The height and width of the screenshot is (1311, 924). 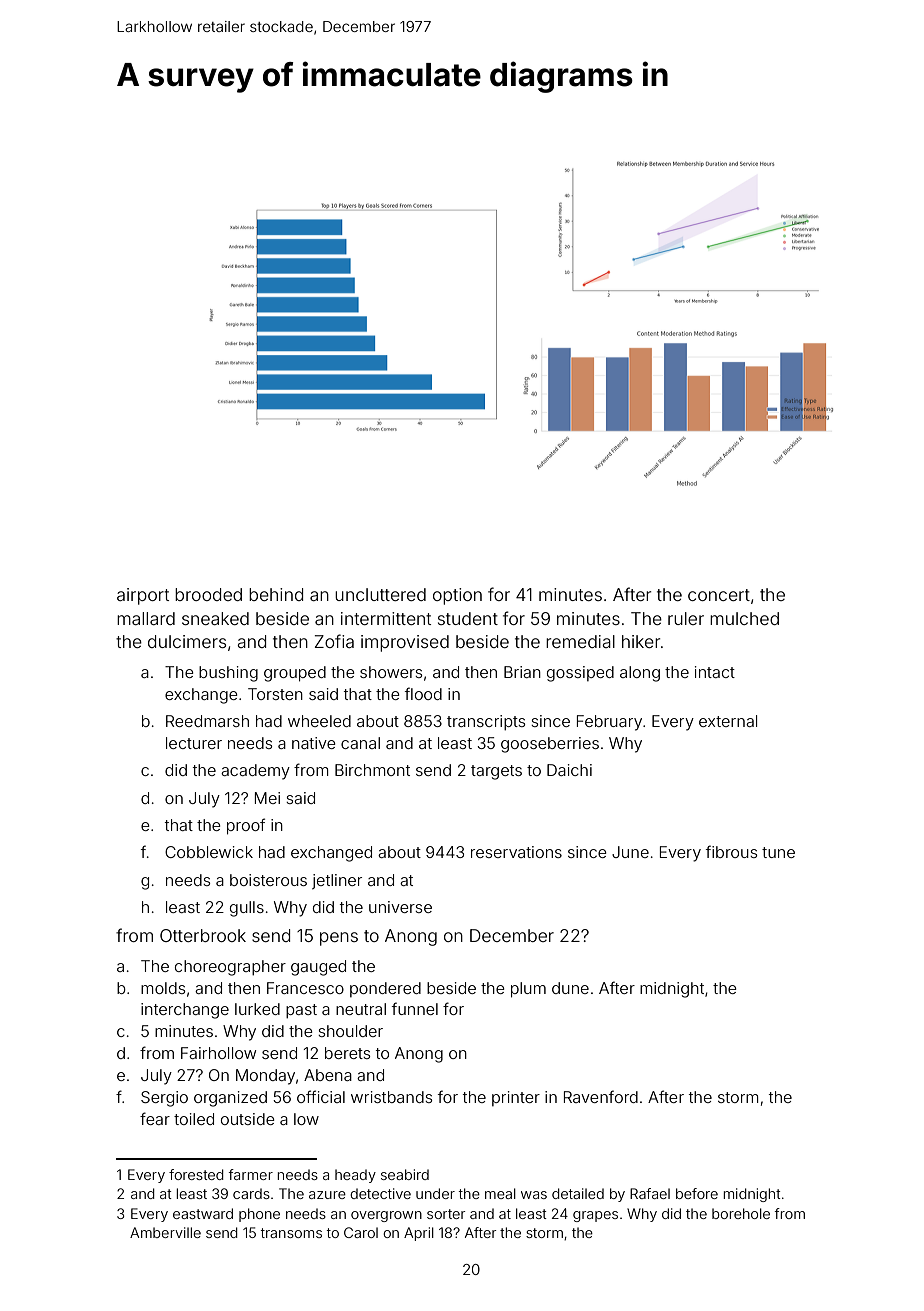 What do you see at coordinates (719, 595) in the screenshot?
I see `concert` at bounding box center [719, 595].
